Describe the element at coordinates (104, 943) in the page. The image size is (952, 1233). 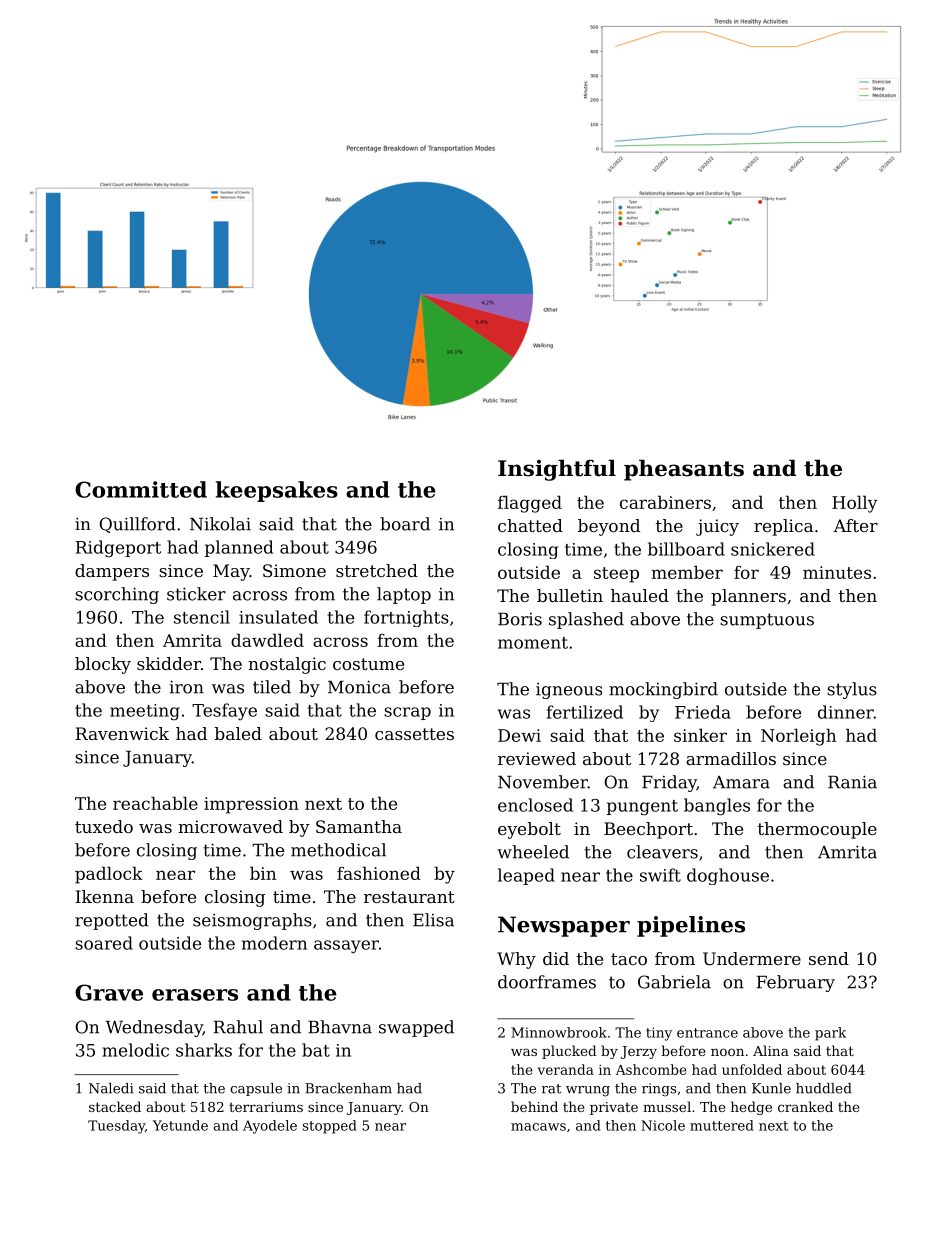
I see `soared` at that location.
